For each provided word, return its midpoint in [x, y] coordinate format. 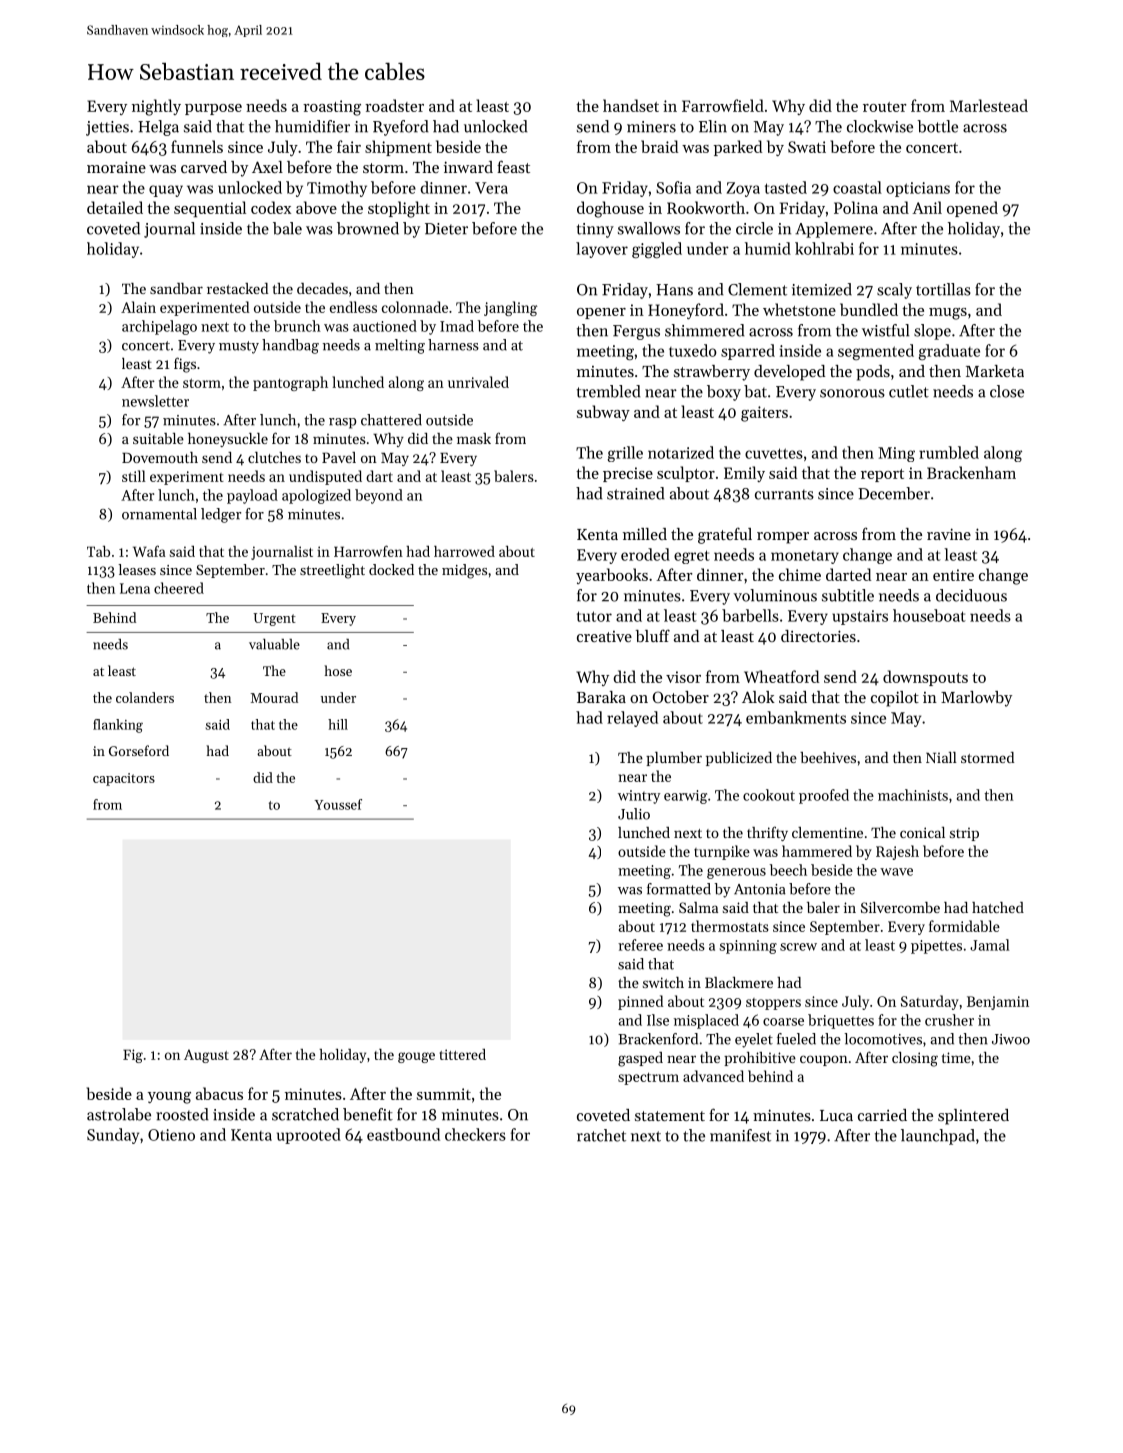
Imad [457, 326]
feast [513, 166]
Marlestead [989, 105]
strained [636, 493]
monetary [805, 557]
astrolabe [119, 1114]
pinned [640, 1002]
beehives [828, 757]
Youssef [338, 804]
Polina [856, 207]
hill [338, 724]
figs [185, 365]
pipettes [936, 947]
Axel [267, 167]
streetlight [332, 571]
